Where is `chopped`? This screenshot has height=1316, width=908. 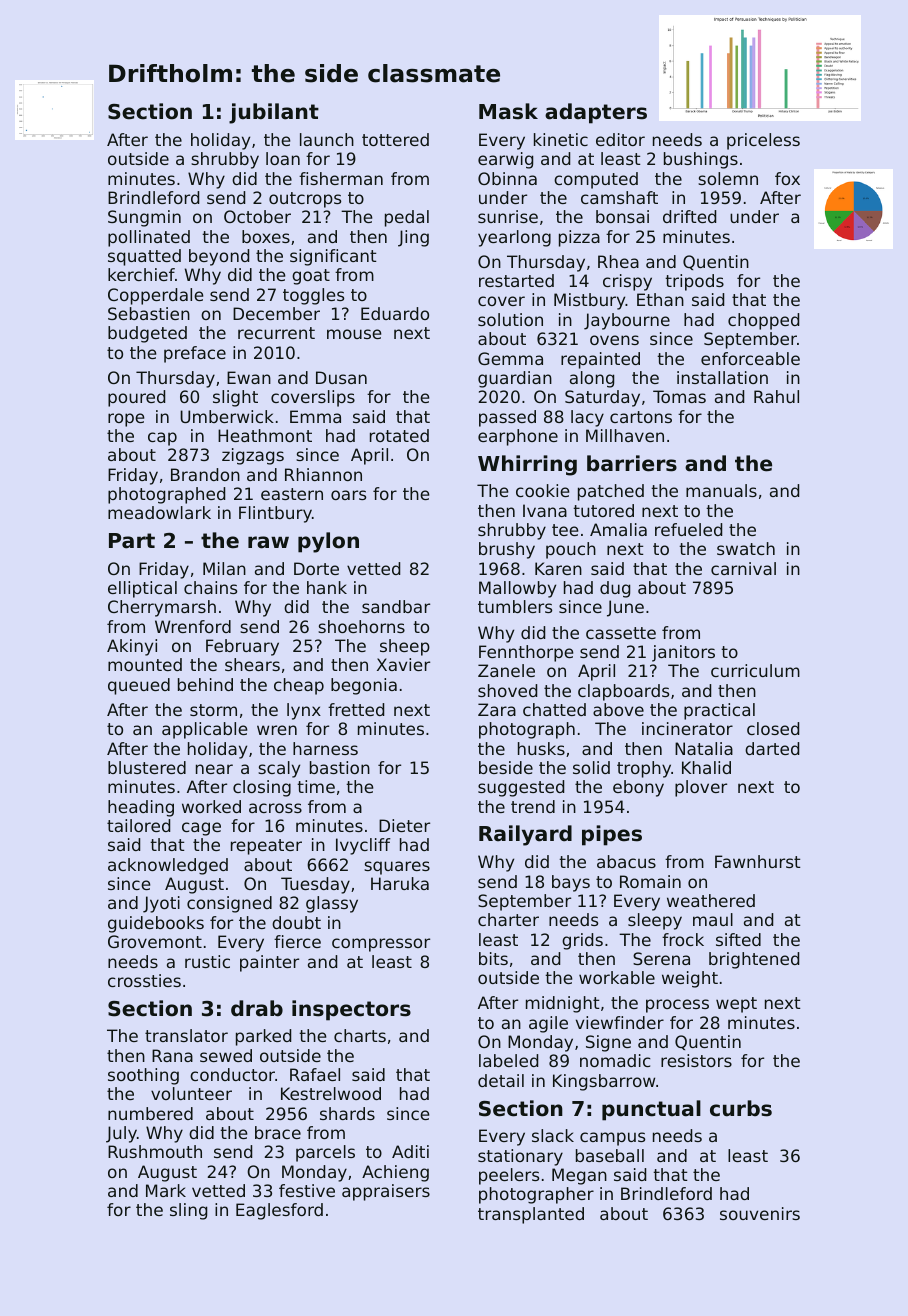 chopped is located at coordinates (763, 321).
